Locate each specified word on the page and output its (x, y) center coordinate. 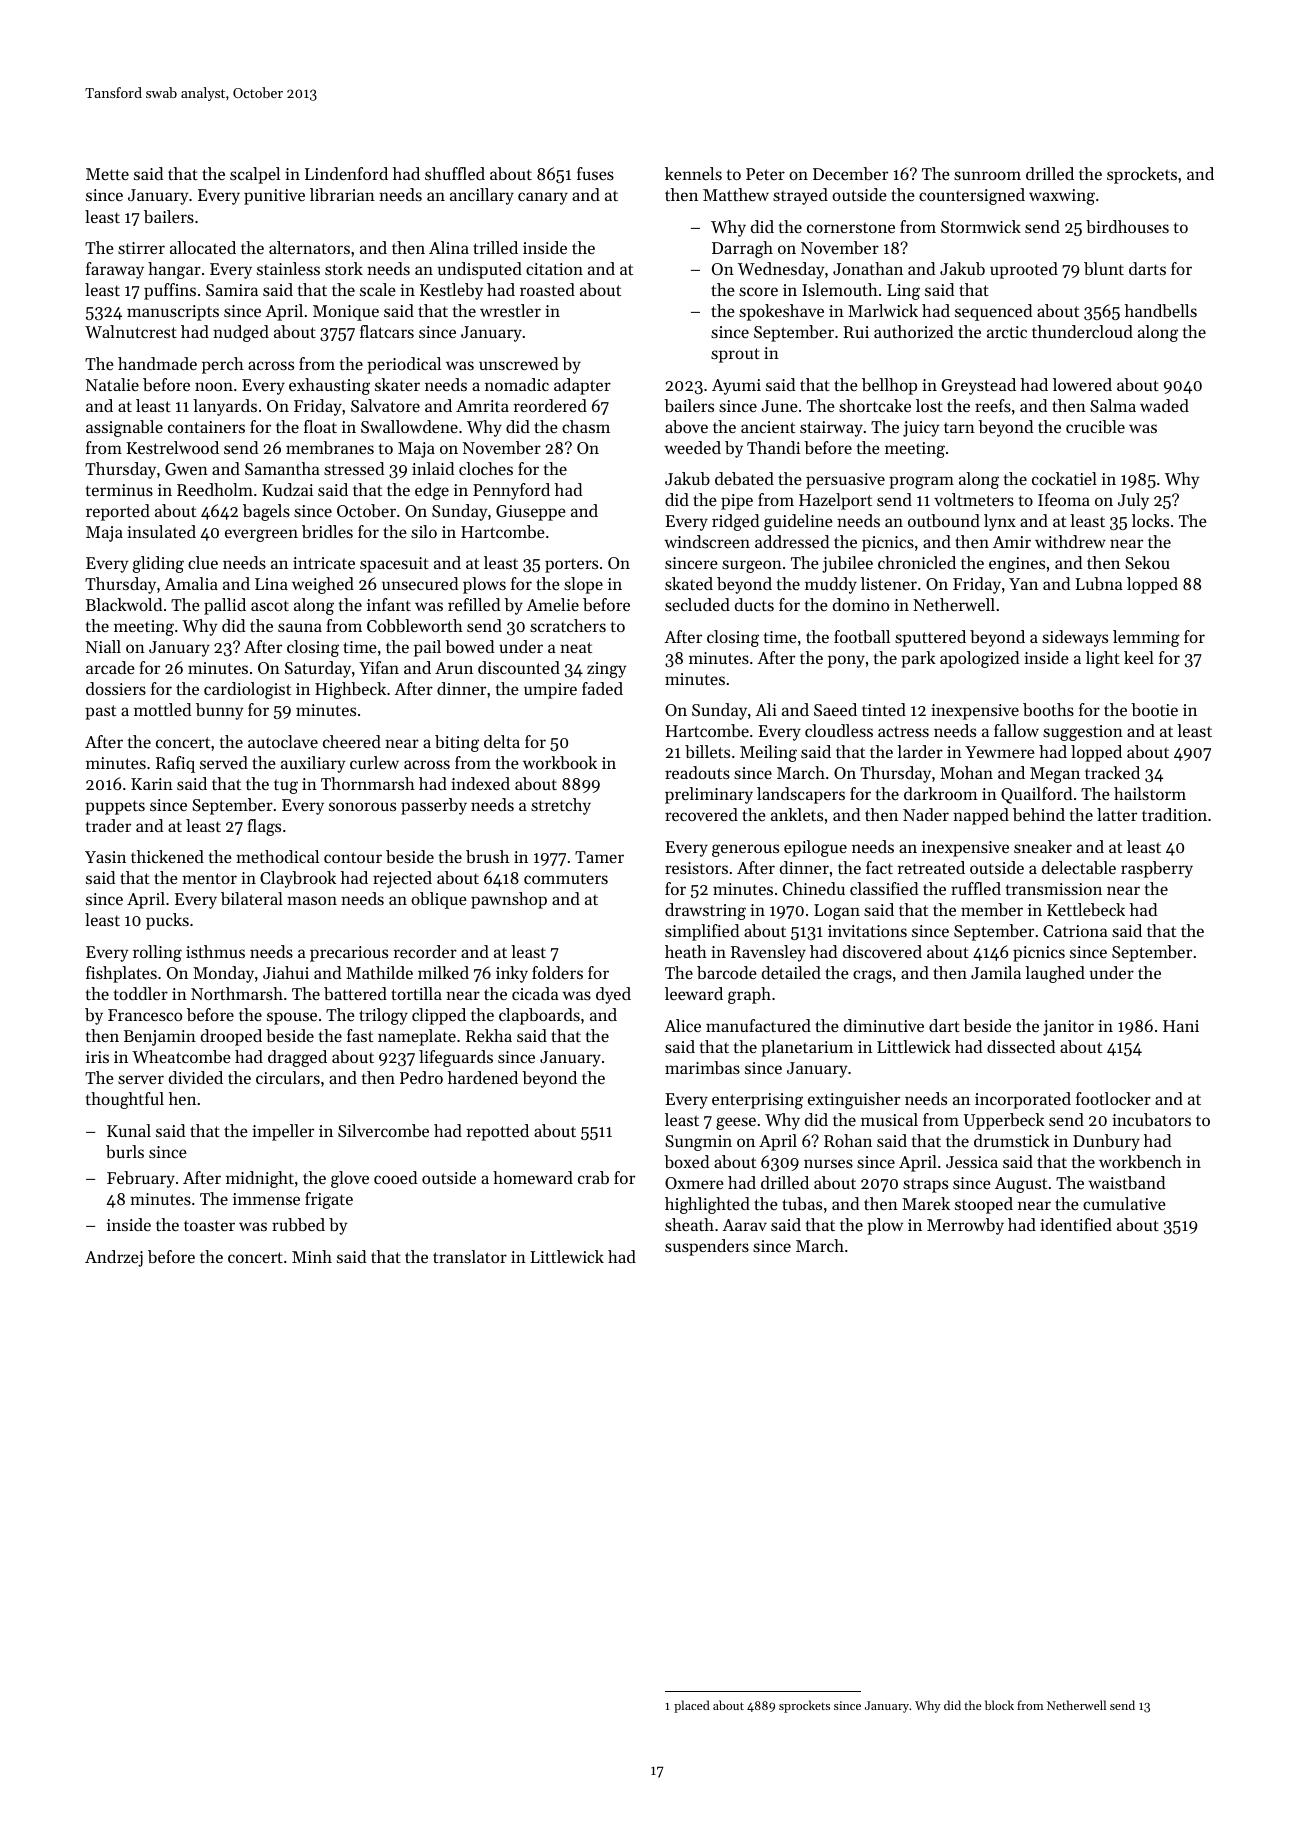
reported (118, 512)
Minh (312, 1256)
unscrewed (518, 363)
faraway (115, 270)
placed (692, 1706)
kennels (693, 173)
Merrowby (965, 1226)
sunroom (987, 175)
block (999, 1705)
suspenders (707, 1247)
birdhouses (1127, 226)
